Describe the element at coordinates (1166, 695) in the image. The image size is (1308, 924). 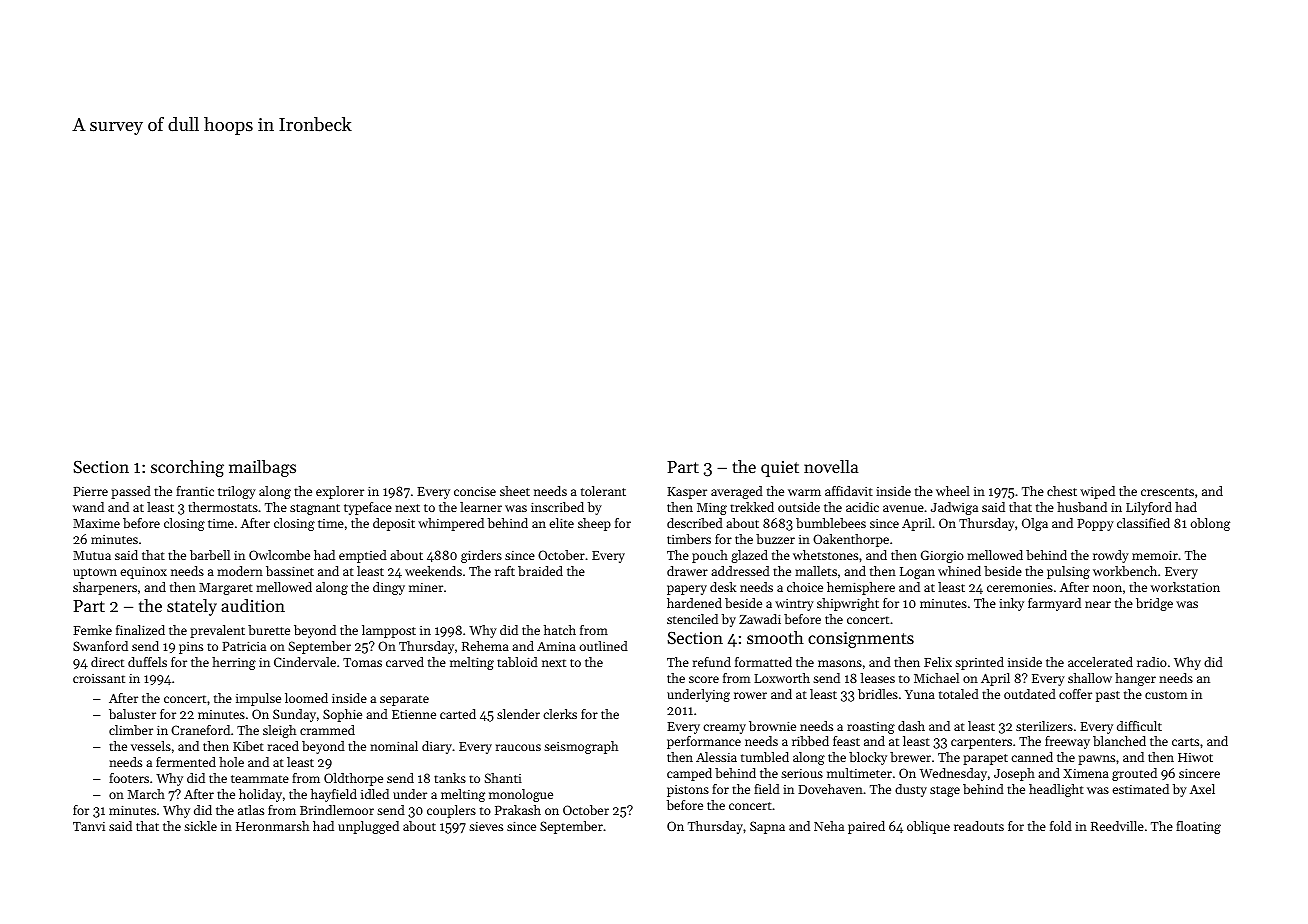
I see `custom` at that location.
